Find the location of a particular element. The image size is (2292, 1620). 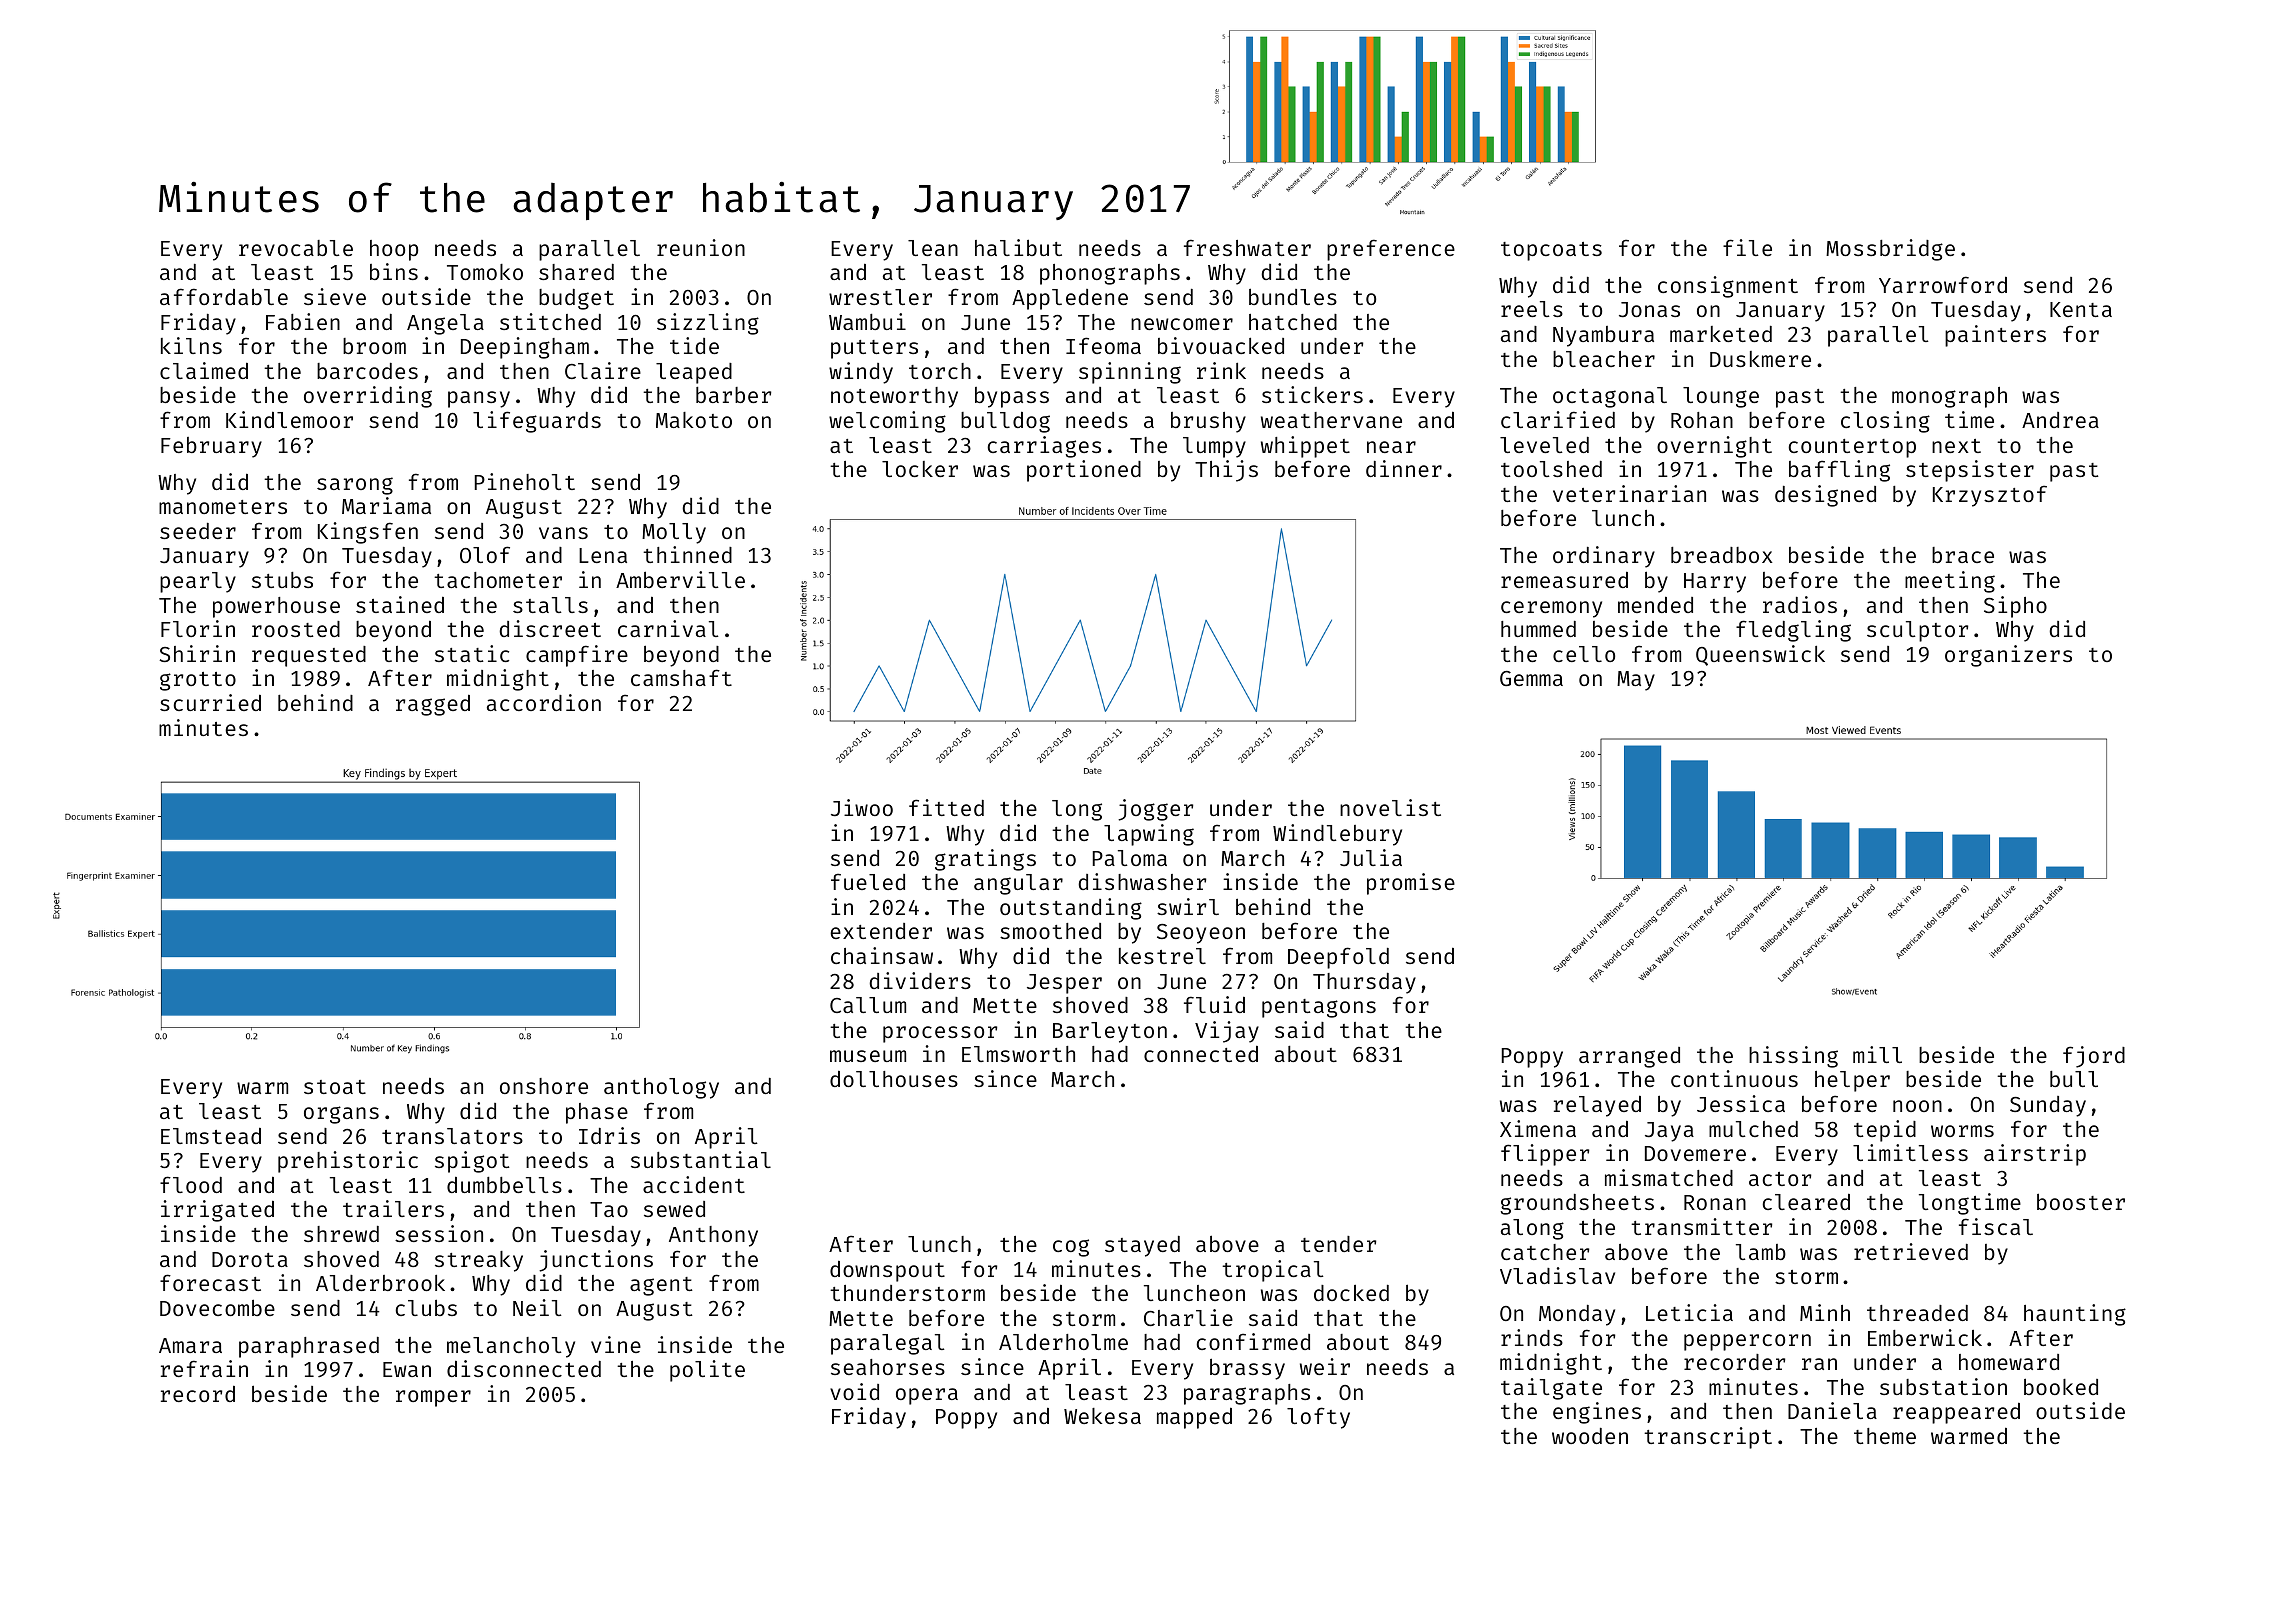

Kenta is located at coordinates (2081, 309).
